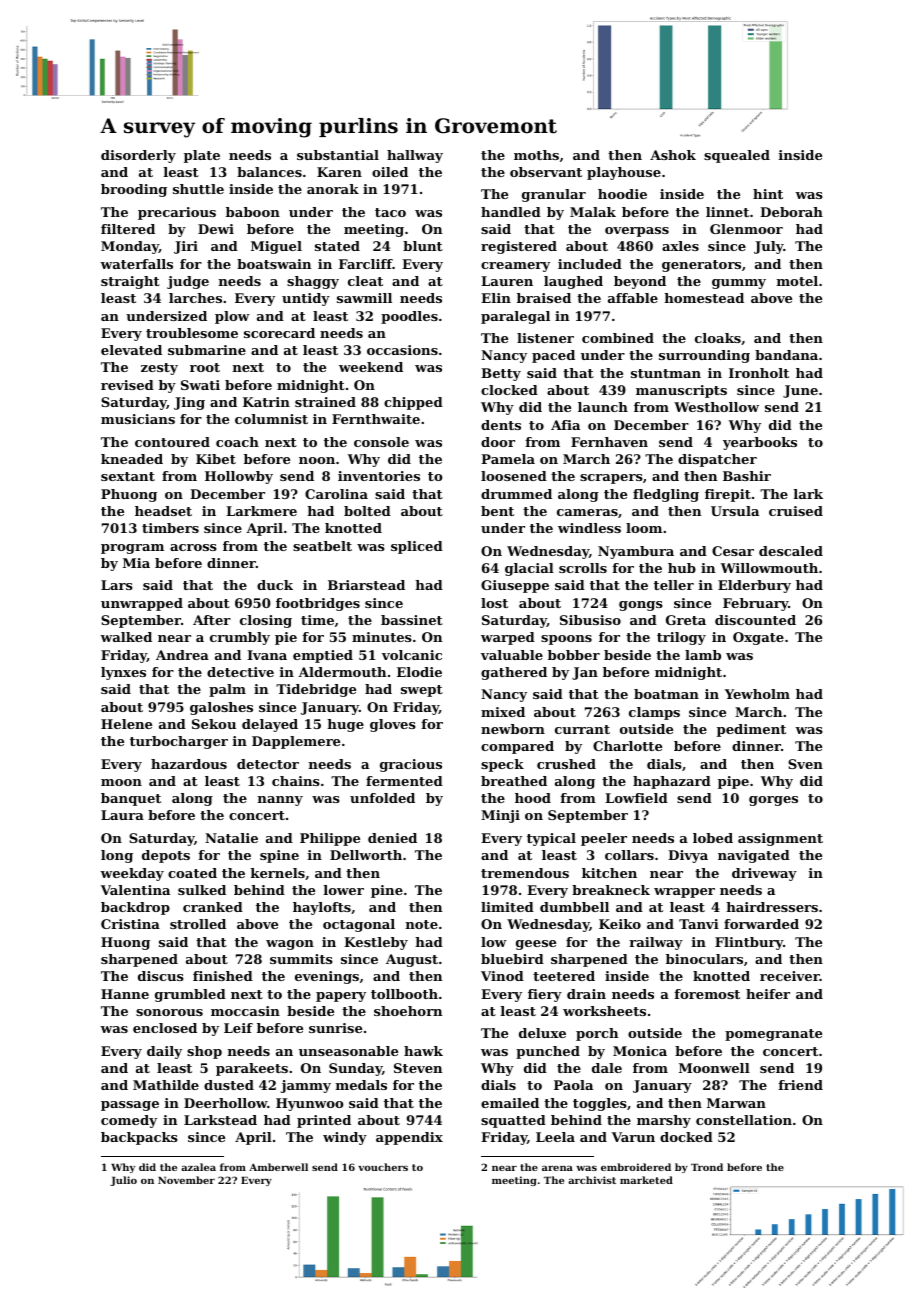  What do you see at coordinates (786, 355) in the page?
I see `bandana` at bounding box center [786, 355].
